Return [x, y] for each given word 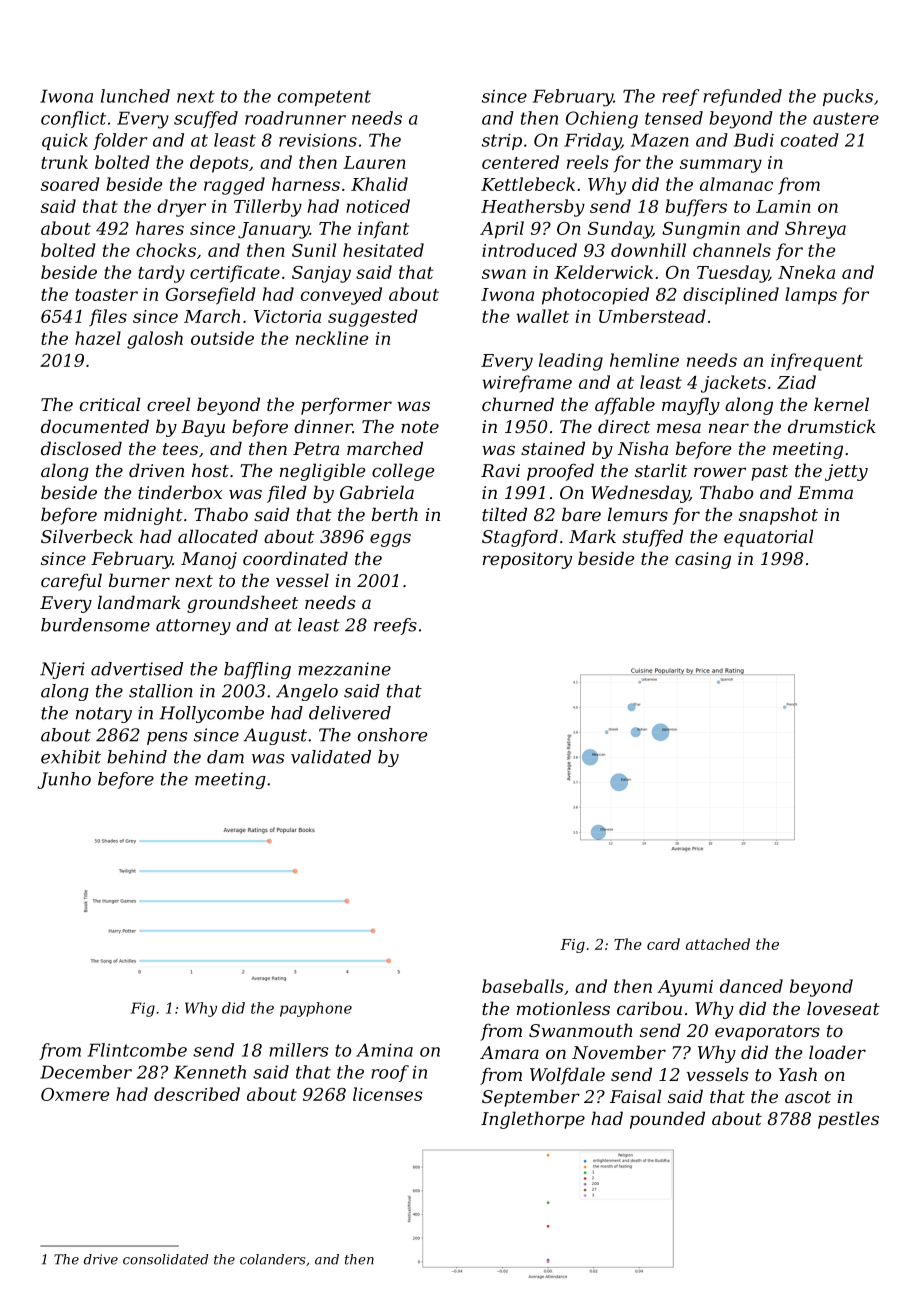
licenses [388, 1094]
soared [70, 184]
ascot [808, 1097]
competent [324, 98]
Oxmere [75, 1094]
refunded [742, 97]
